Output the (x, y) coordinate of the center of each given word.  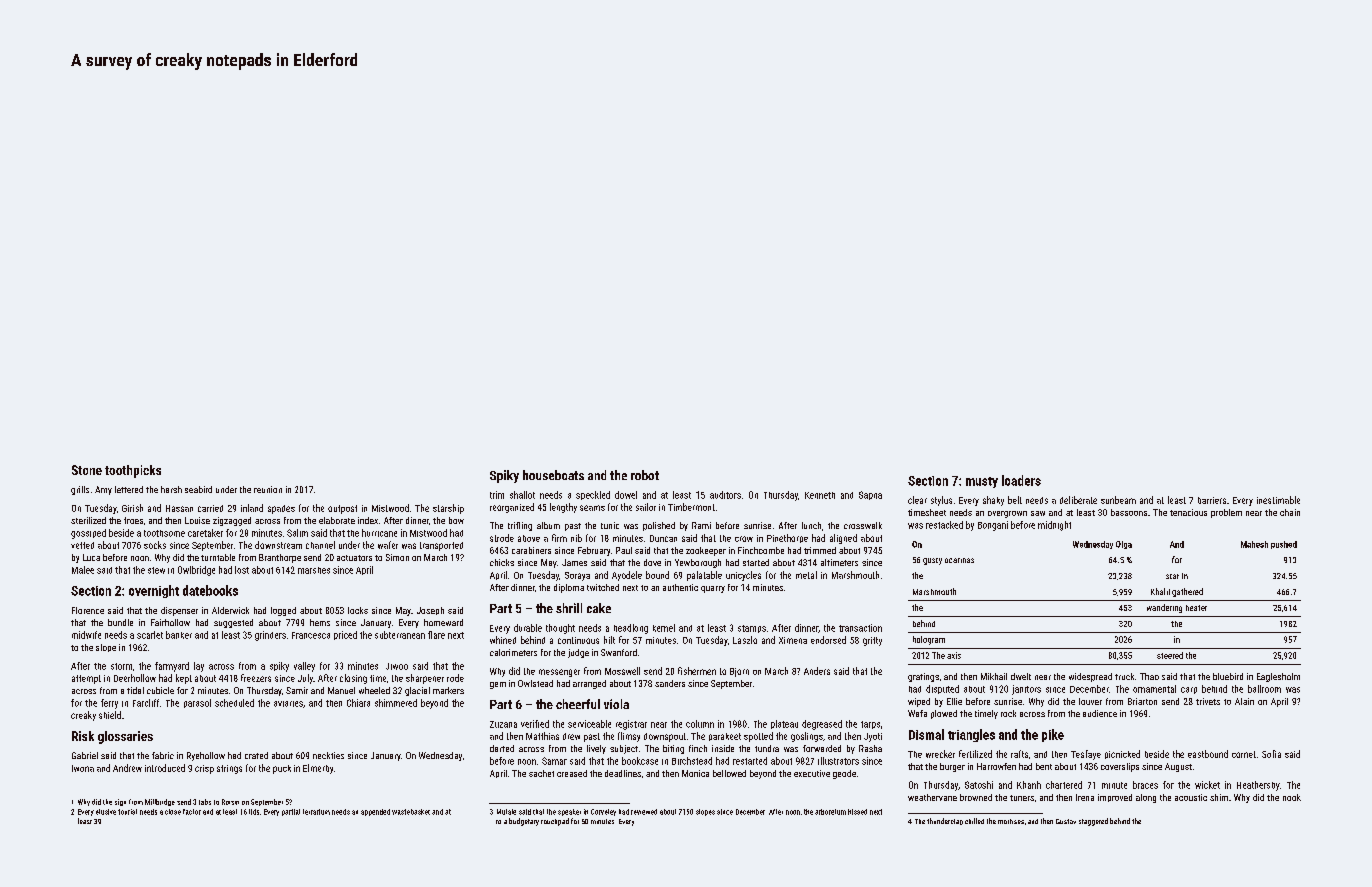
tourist (127, 812)
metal (806, 575)
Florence (88, 610)
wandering (1164, 608)
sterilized (88, 520)
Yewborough (698, 563)
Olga (1124, 545)
